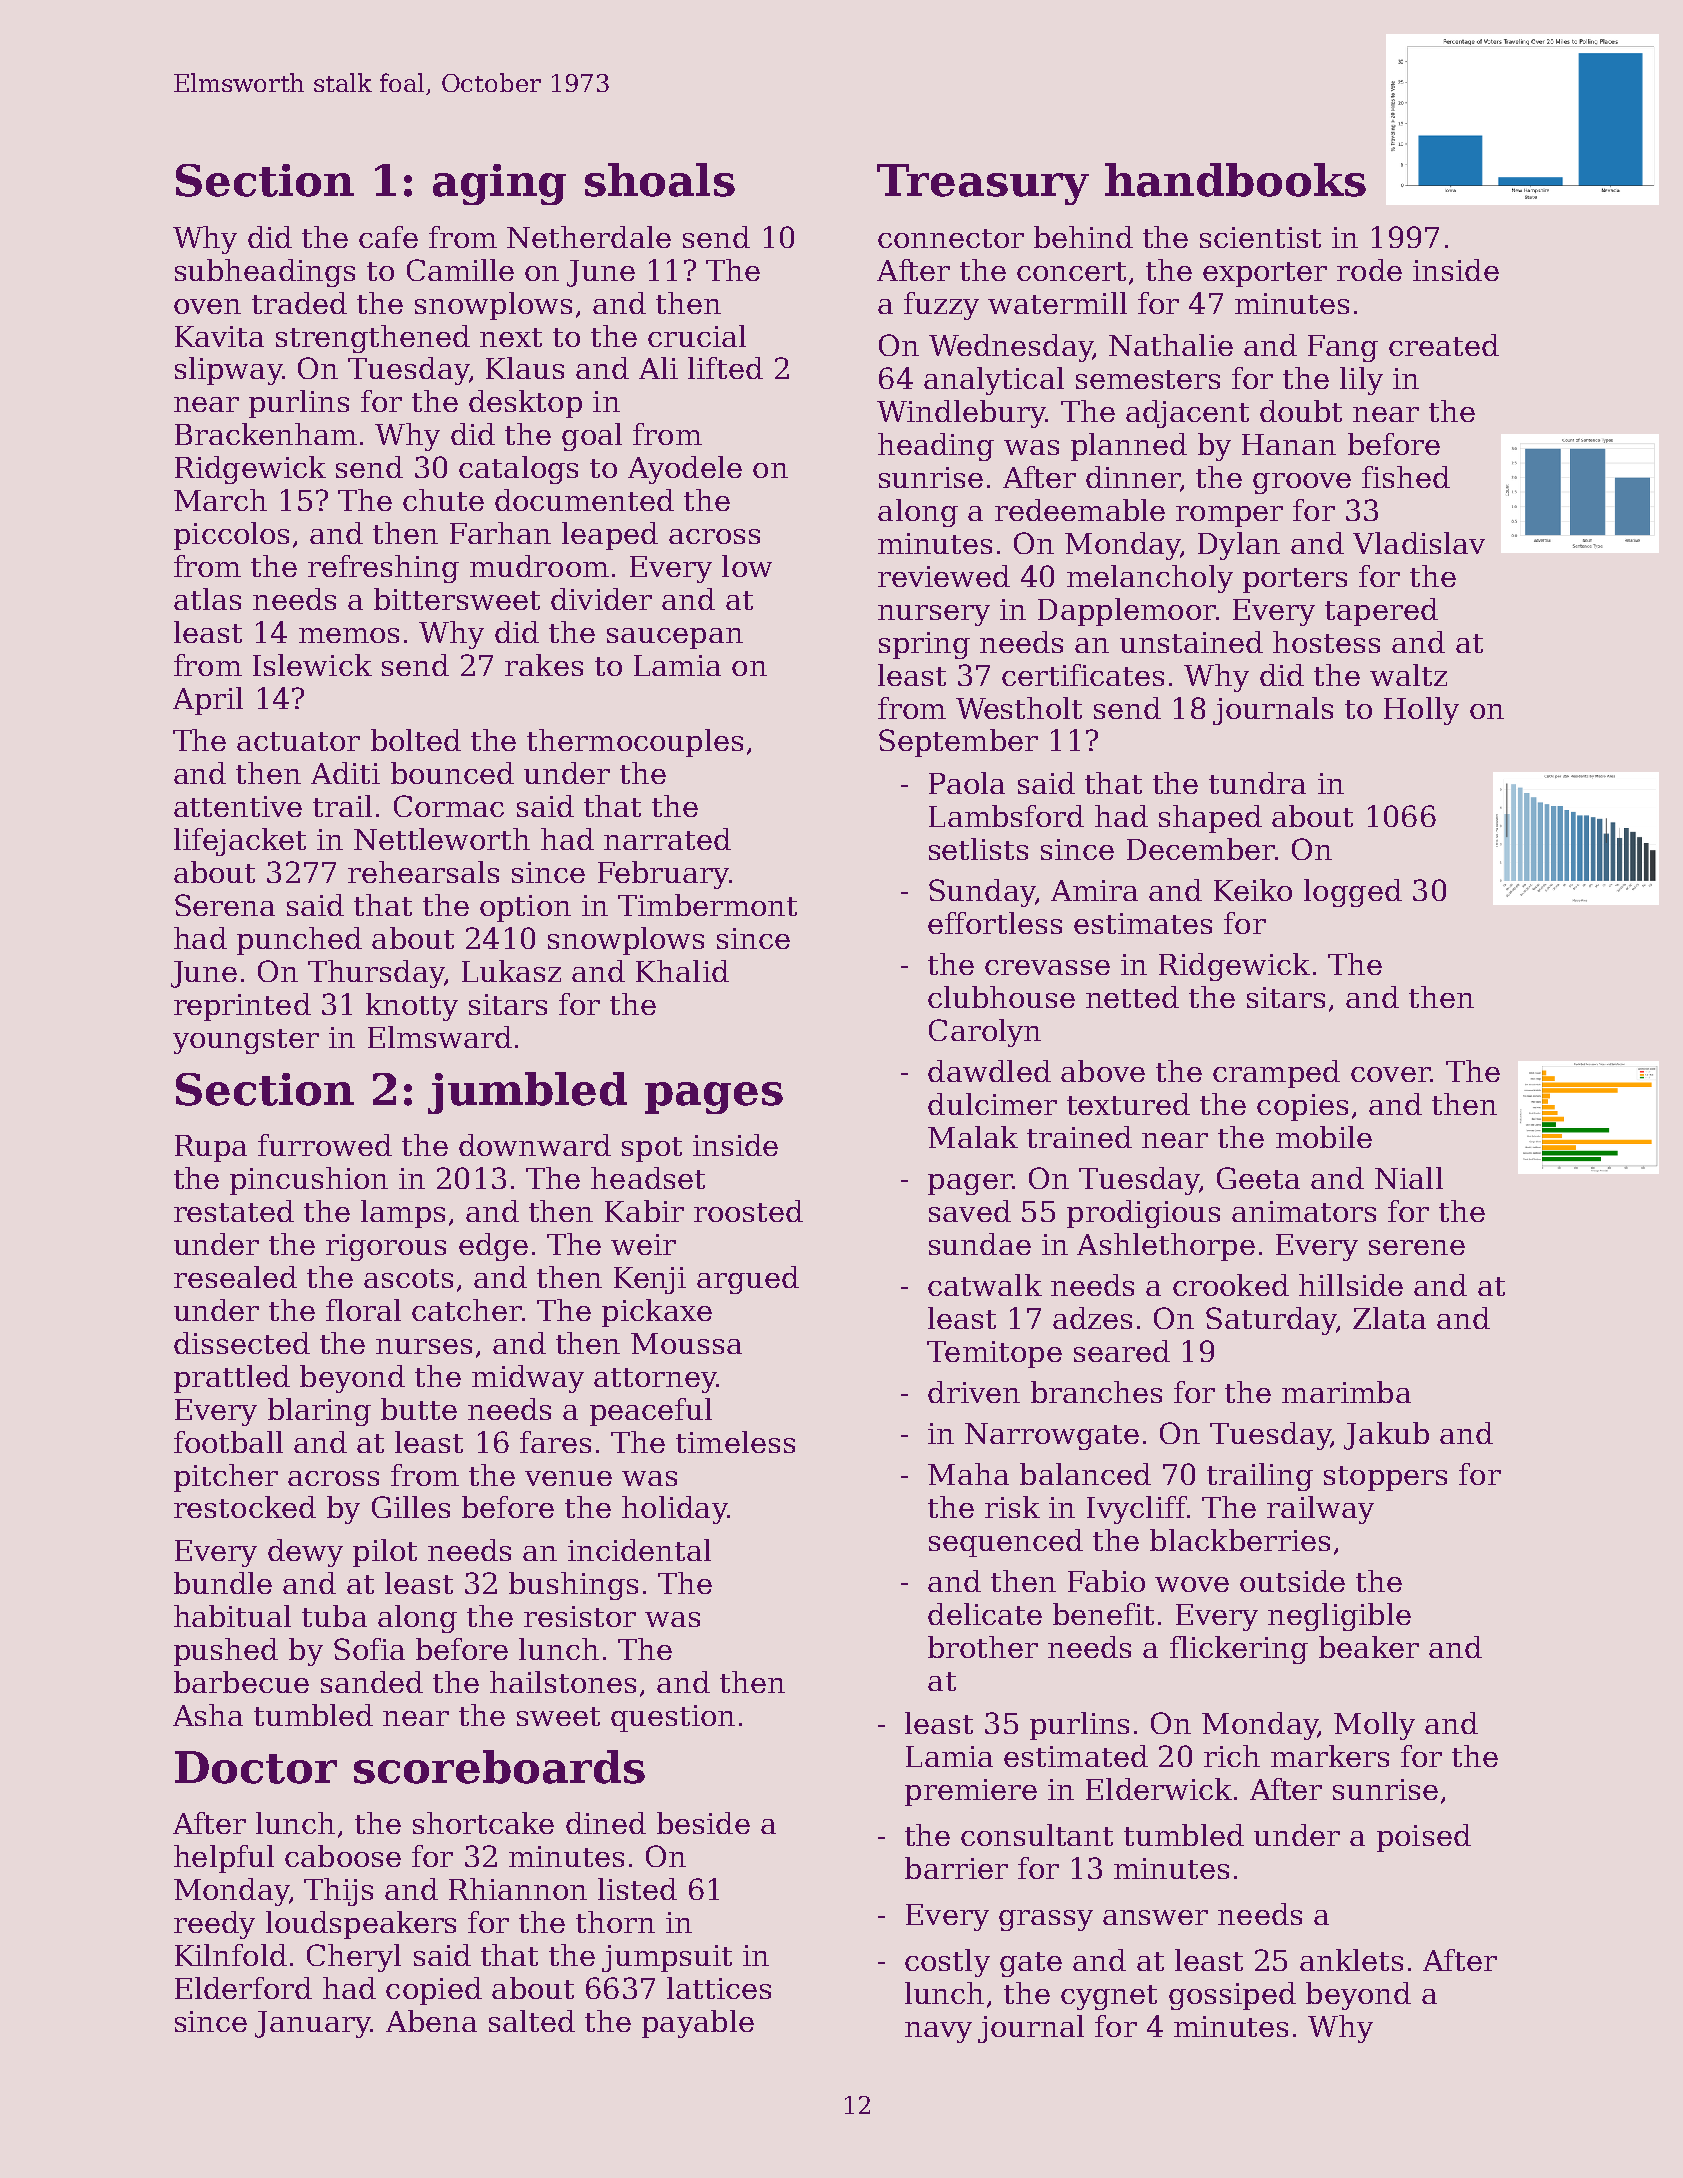 The image size is (1683, 2178). I want to click on rode, so click(1369, 270).
